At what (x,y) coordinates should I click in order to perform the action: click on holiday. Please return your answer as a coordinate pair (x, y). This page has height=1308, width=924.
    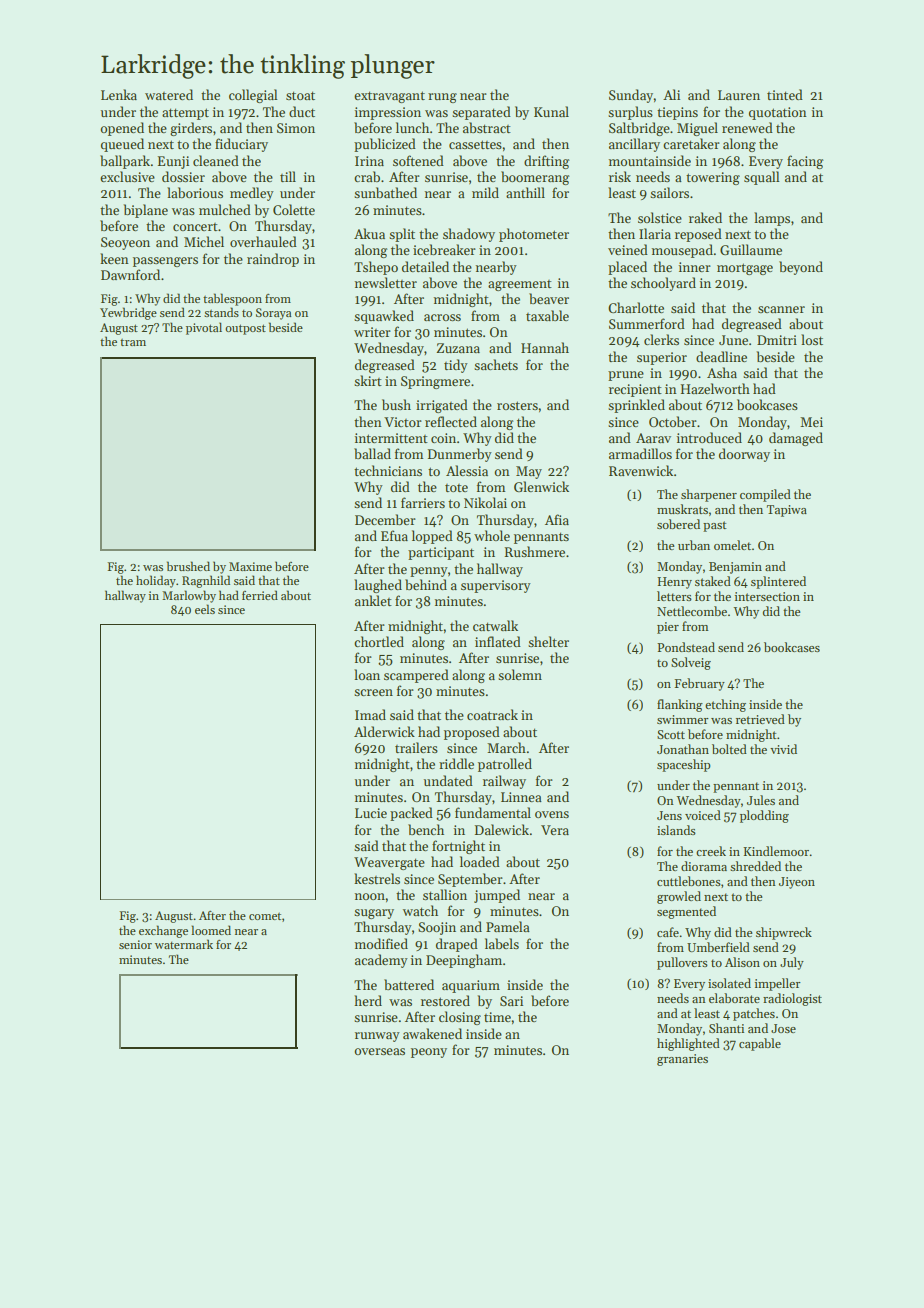
    Looking at the image, I should click on (156, 581).
